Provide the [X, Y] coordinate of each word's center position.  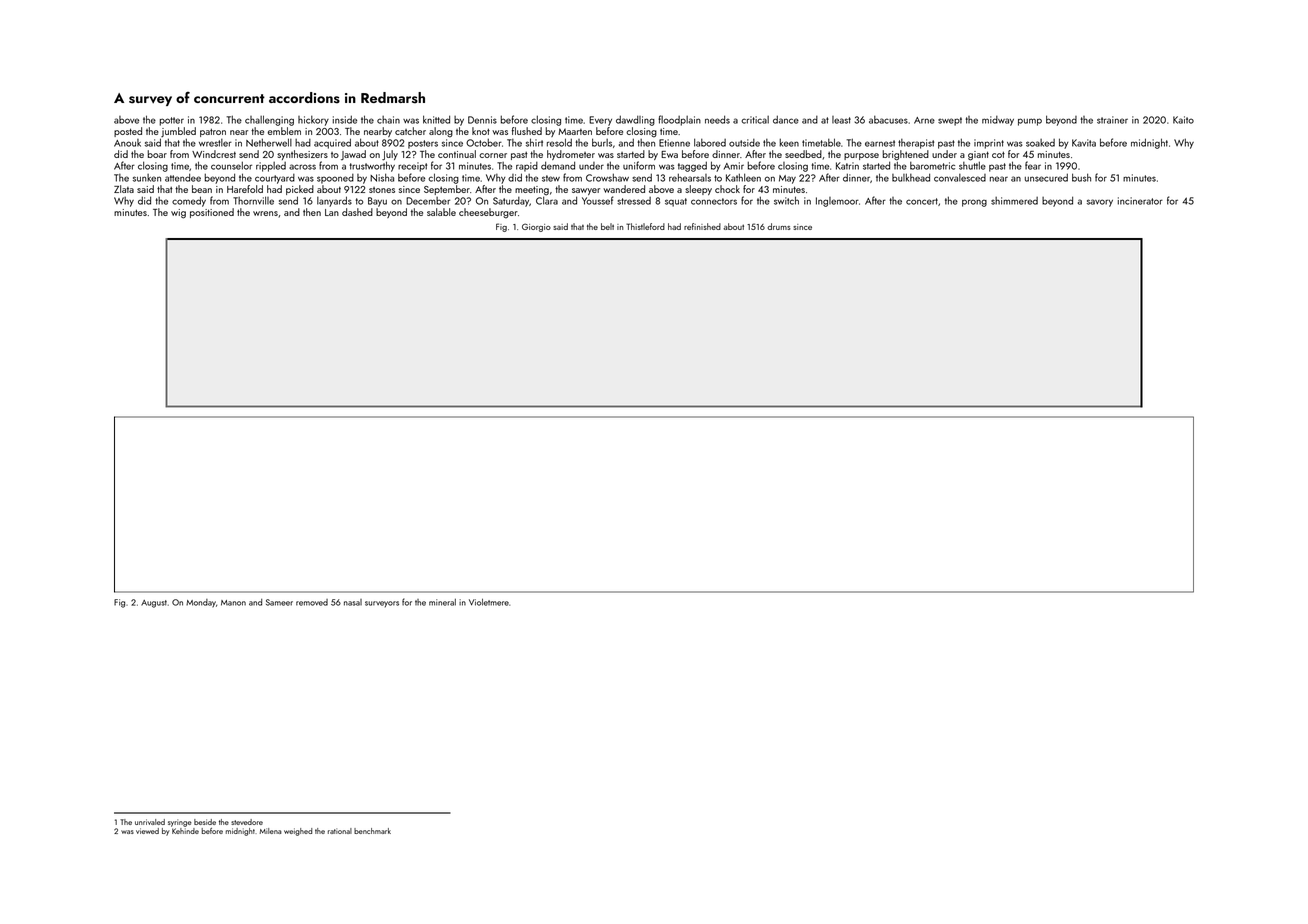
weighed [298, 832]
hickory [313, 121]
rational [340, 831]
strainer [1112, 120]
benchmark [372, 831]
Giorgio [536, 227]
